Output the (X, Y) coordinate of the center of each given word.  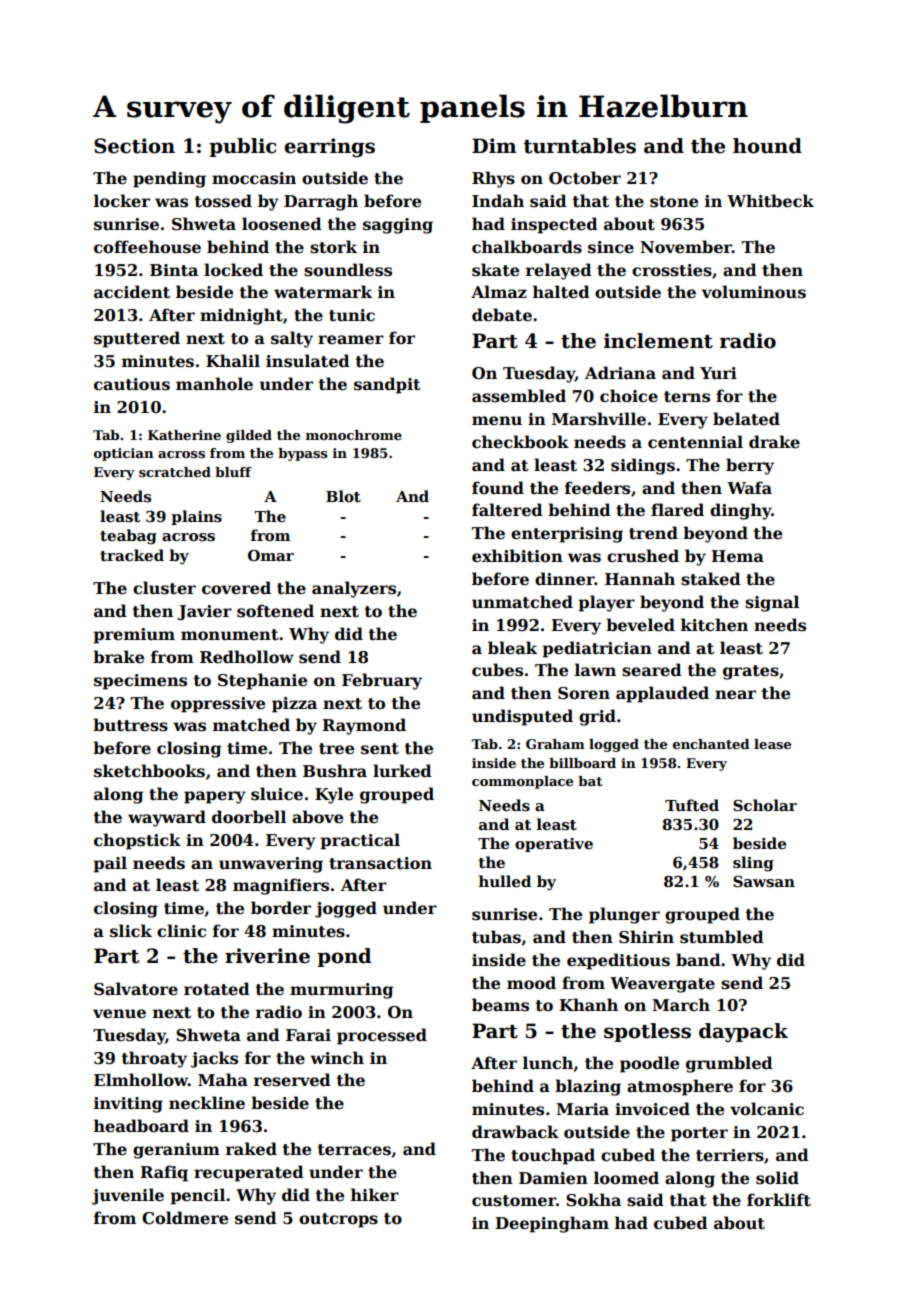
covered (236, 588)
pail (110, 864)
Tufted (692, 805)
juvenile (128, 1196)
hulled (505, 881)
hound (767, 146)
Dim (494, 145)
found (498, 487)
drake (774, 442)
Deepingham (552, 1224)
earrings (329, 148)
